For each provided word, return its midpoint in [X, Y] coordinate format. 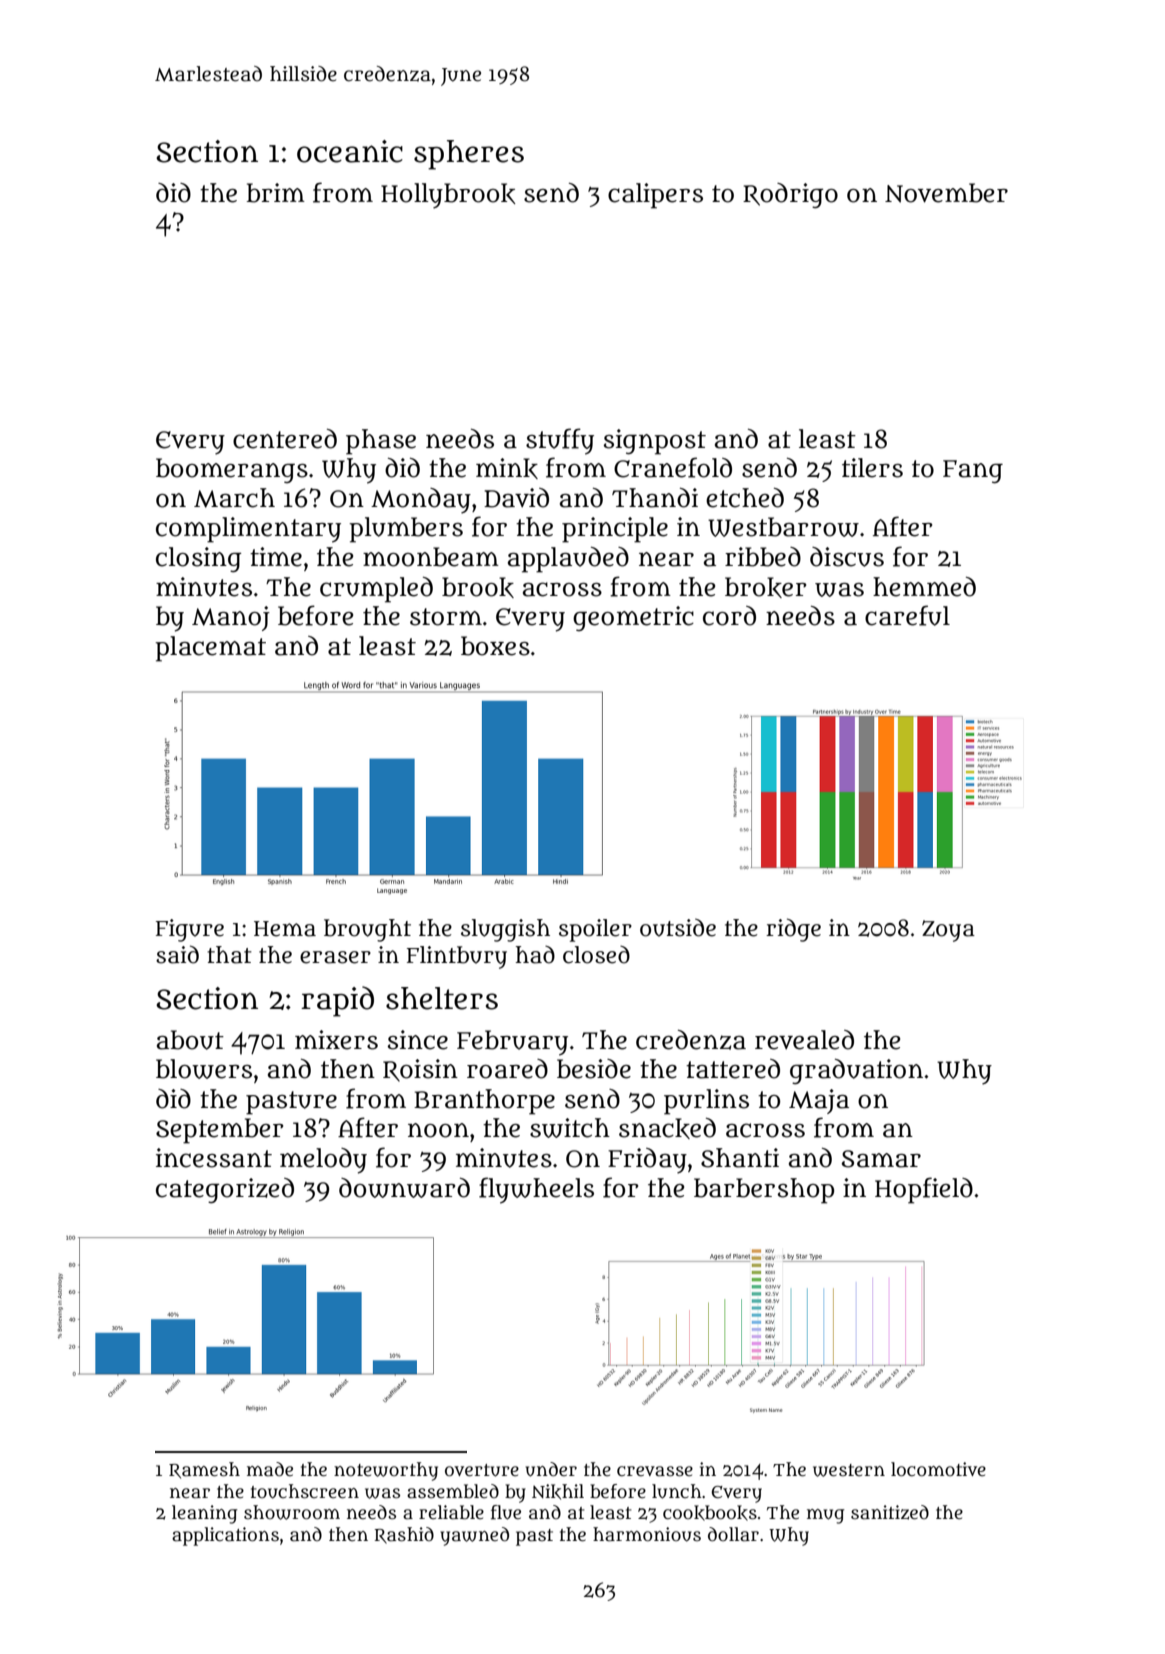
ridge [793, 930]
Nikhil [558, 1492]
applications [225, 1536]
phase [381, 442]
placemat [210, 649]
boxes [495, 646]
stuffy [560, 441]
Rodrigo [790, 195]
